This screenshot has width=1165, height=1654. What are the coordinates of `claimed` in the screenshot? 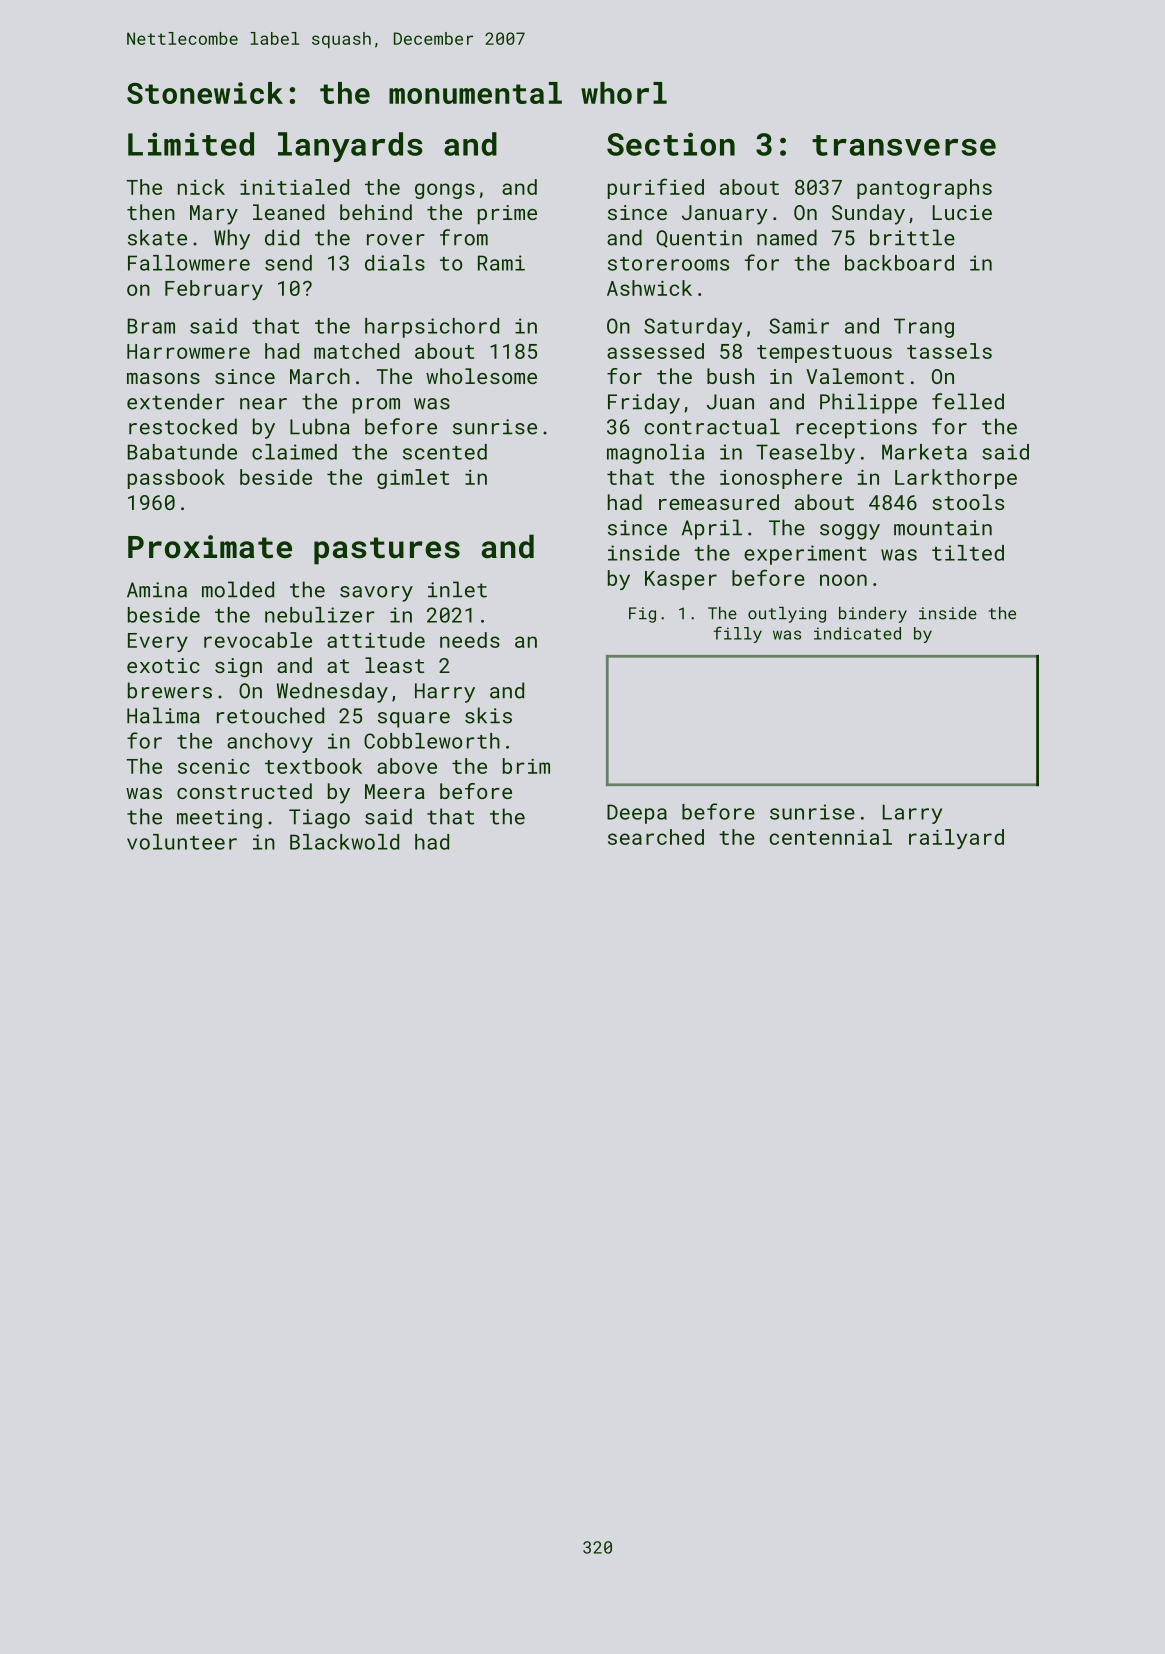 It's located at (294, 452).
